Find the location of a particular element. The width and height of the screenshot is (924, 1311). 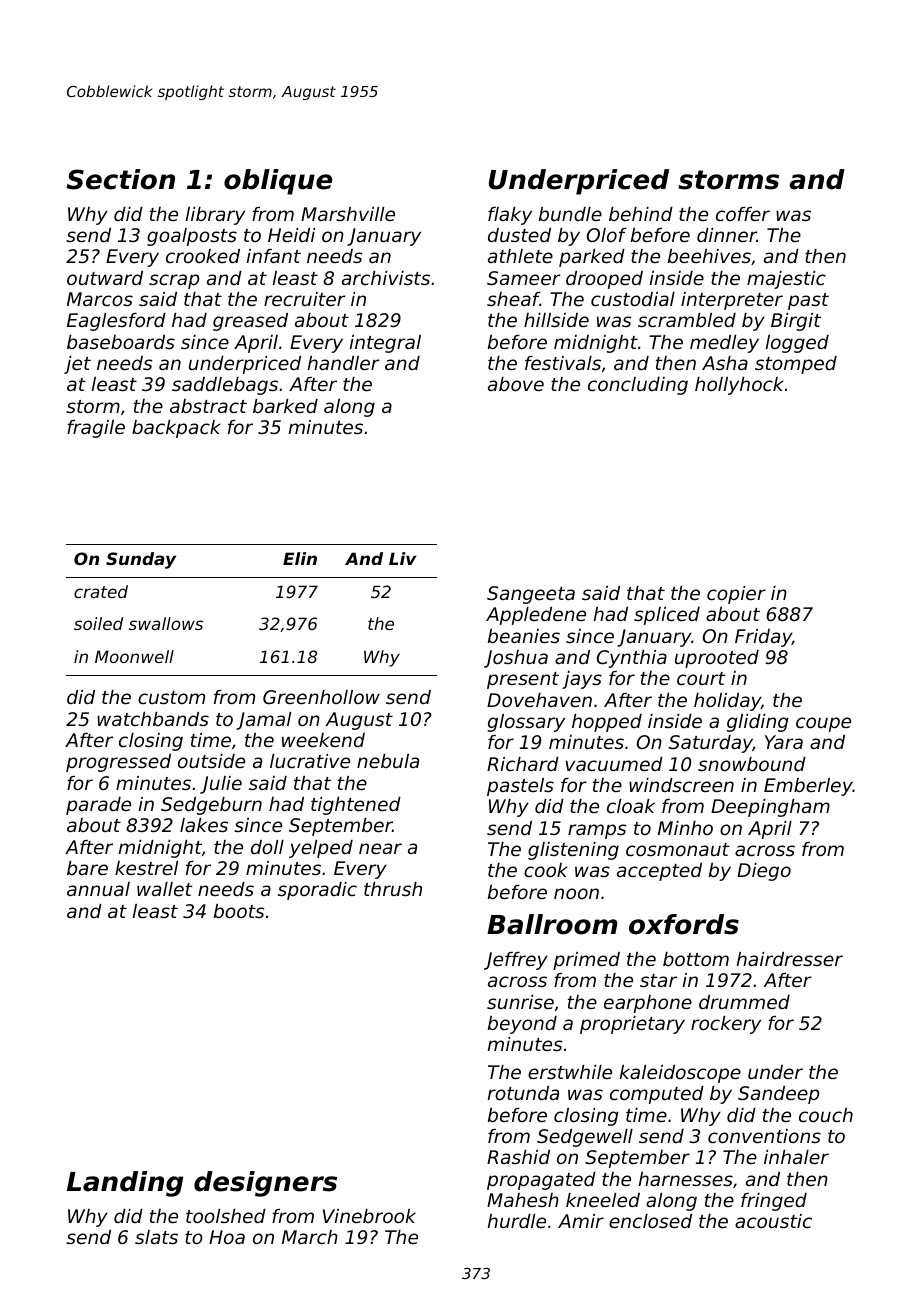

scrambled is located at coordinates (687, 320).
